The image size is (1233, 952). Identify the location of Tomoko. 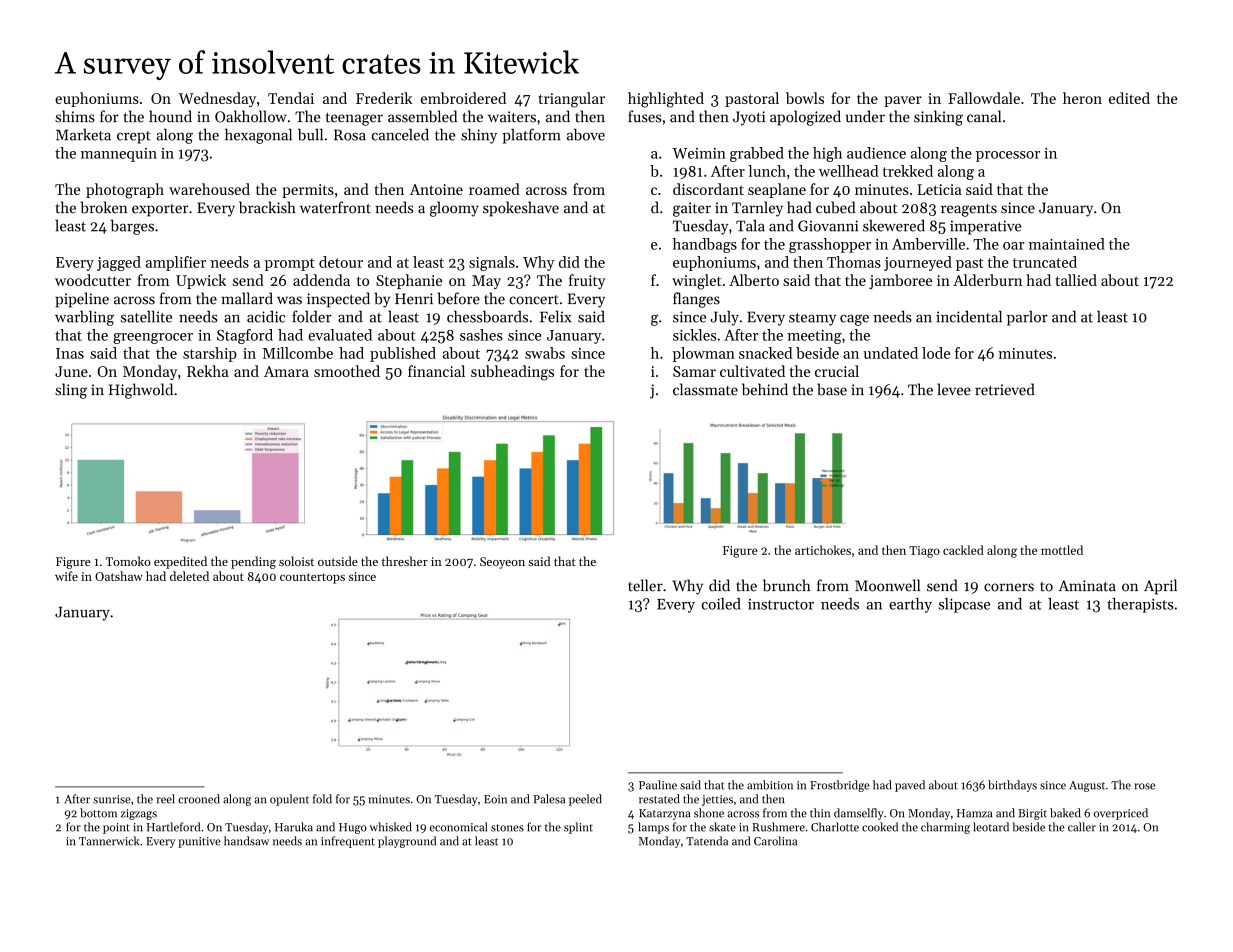
(128, 561).
